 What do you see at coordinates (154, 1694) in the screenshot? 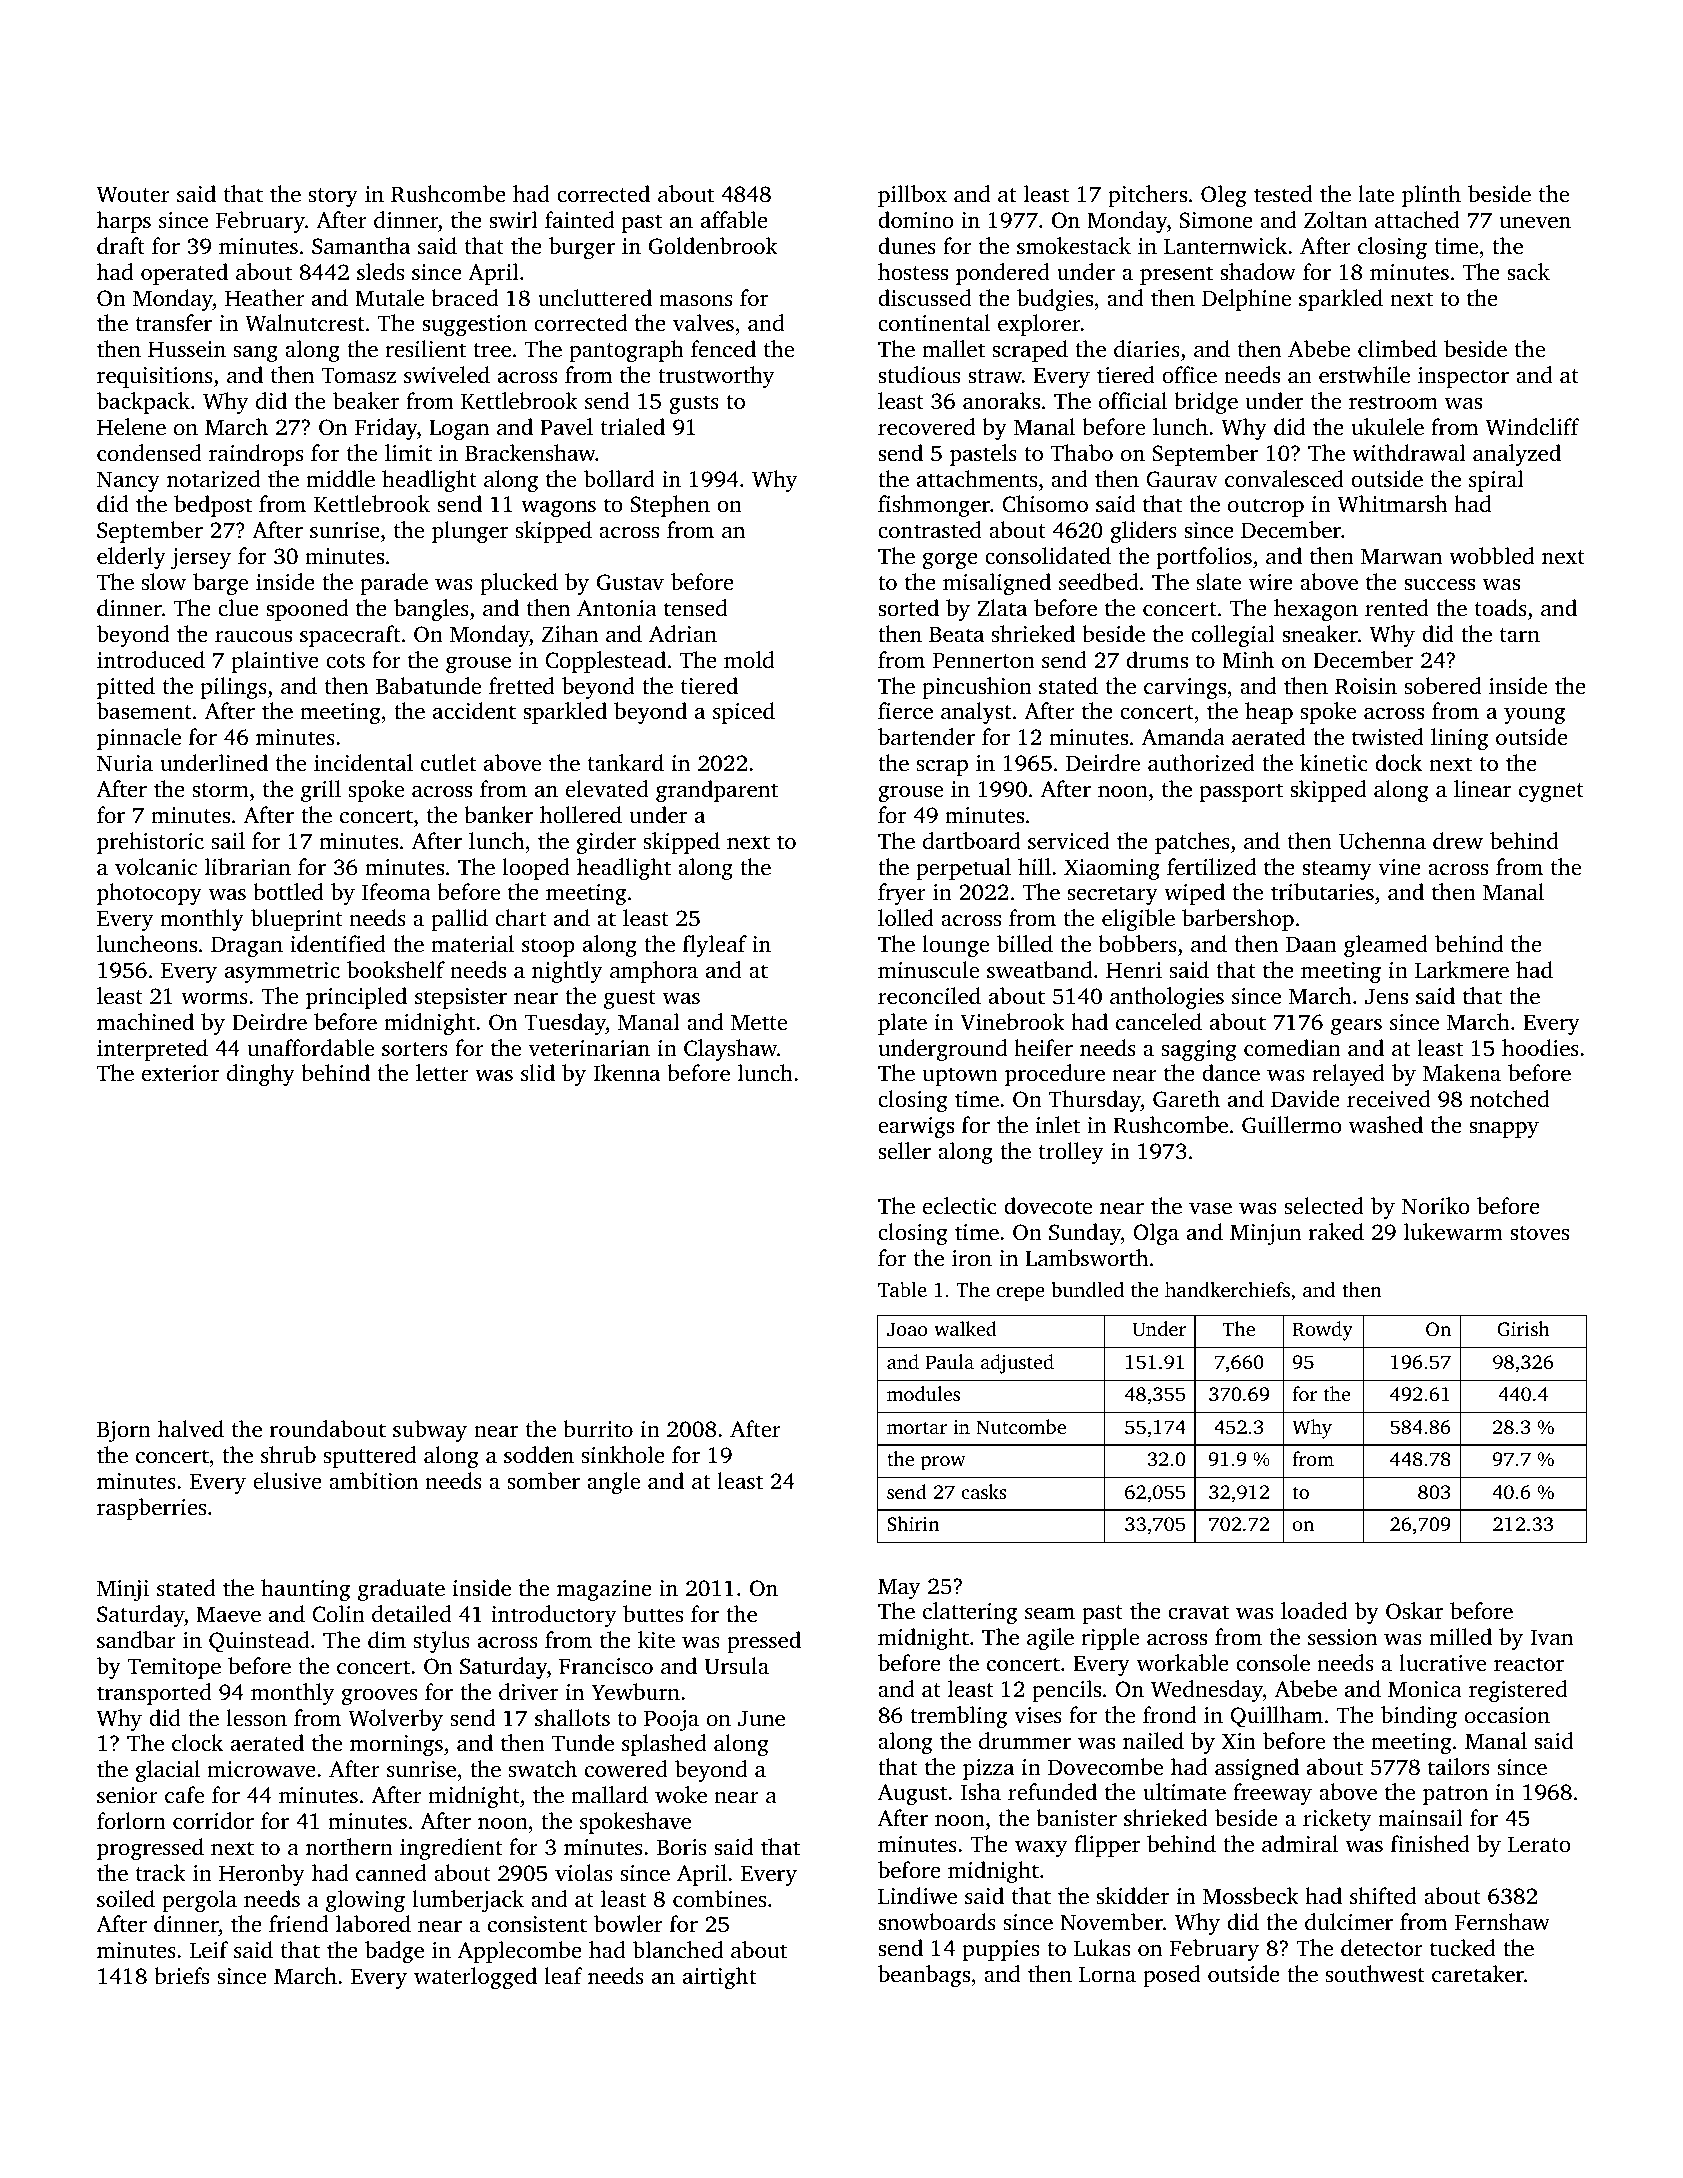
I see `transported` at bounding box center [154, 1694].
